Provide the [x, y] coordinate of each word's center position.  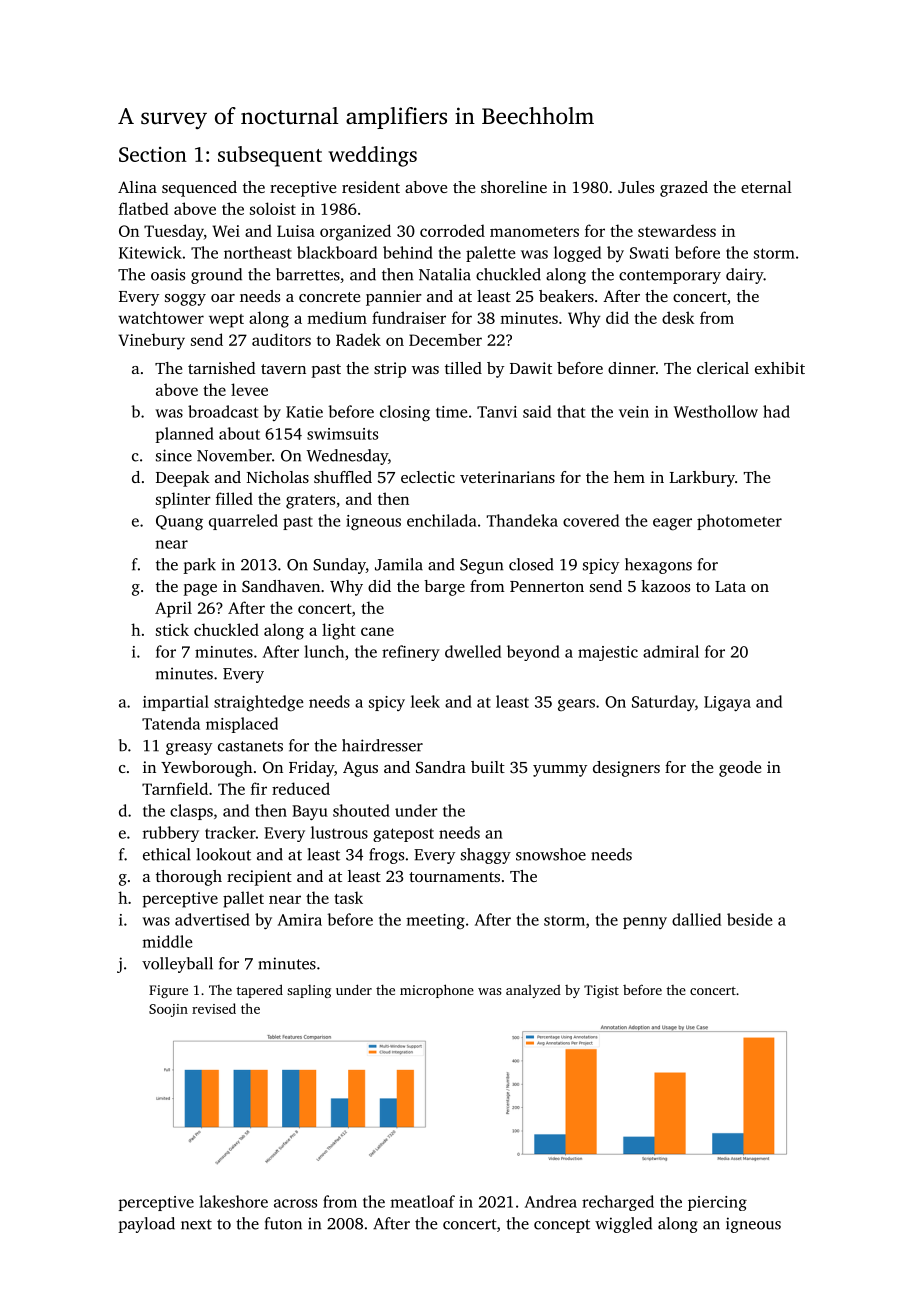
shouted [361, 810]
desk [678, 317]
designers [626, 769]
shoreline [514, 187]
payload [146, 1225]
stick [172, 629]
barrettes [308, 274]
